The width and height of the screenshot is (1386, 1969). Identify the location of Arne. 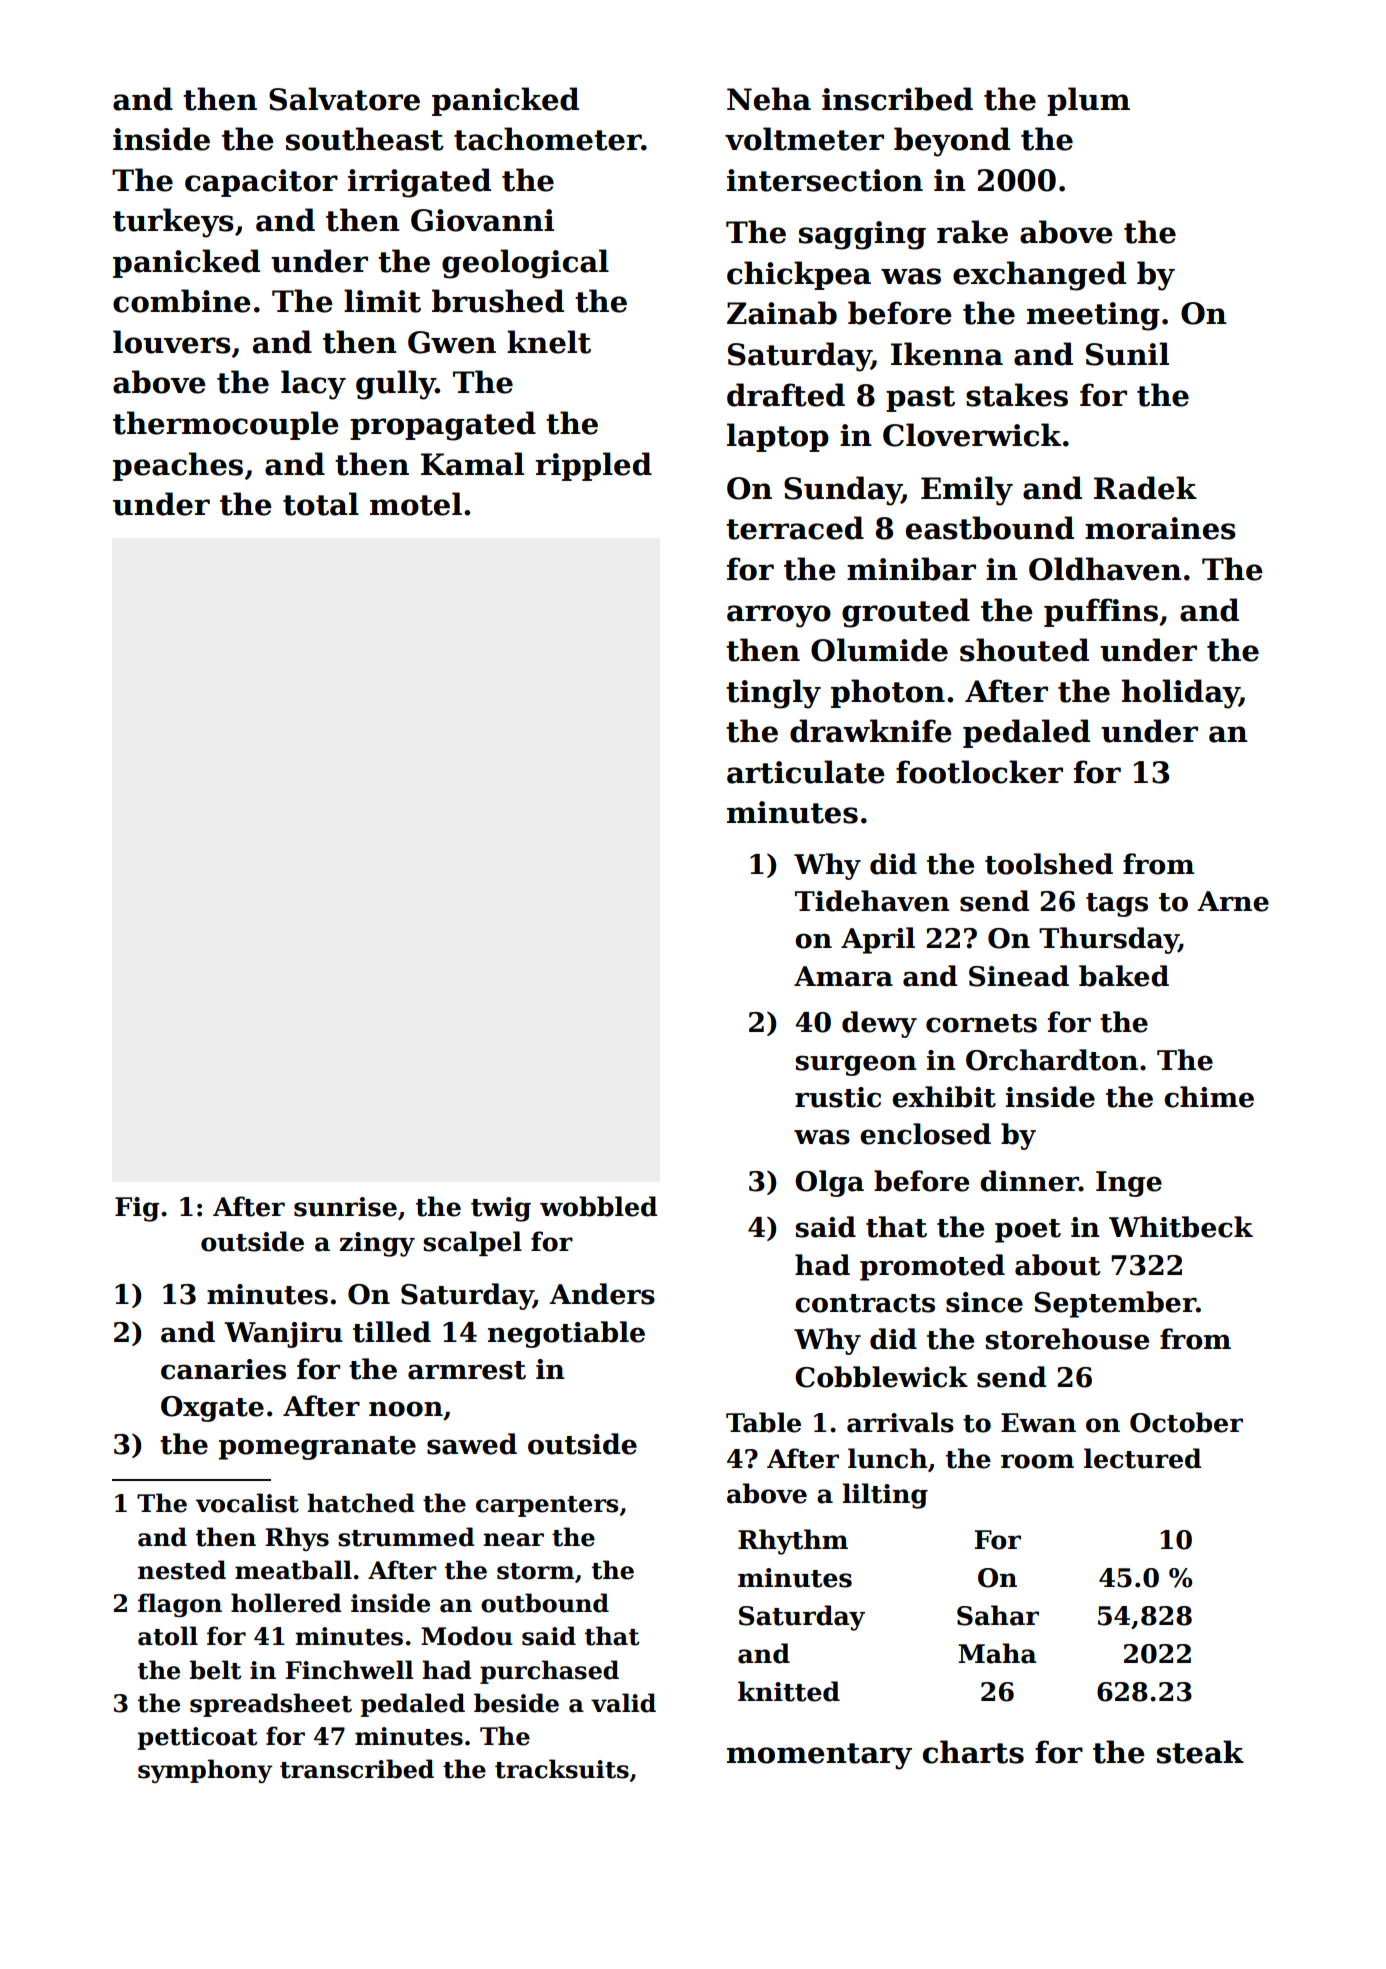
(1233, 901).
